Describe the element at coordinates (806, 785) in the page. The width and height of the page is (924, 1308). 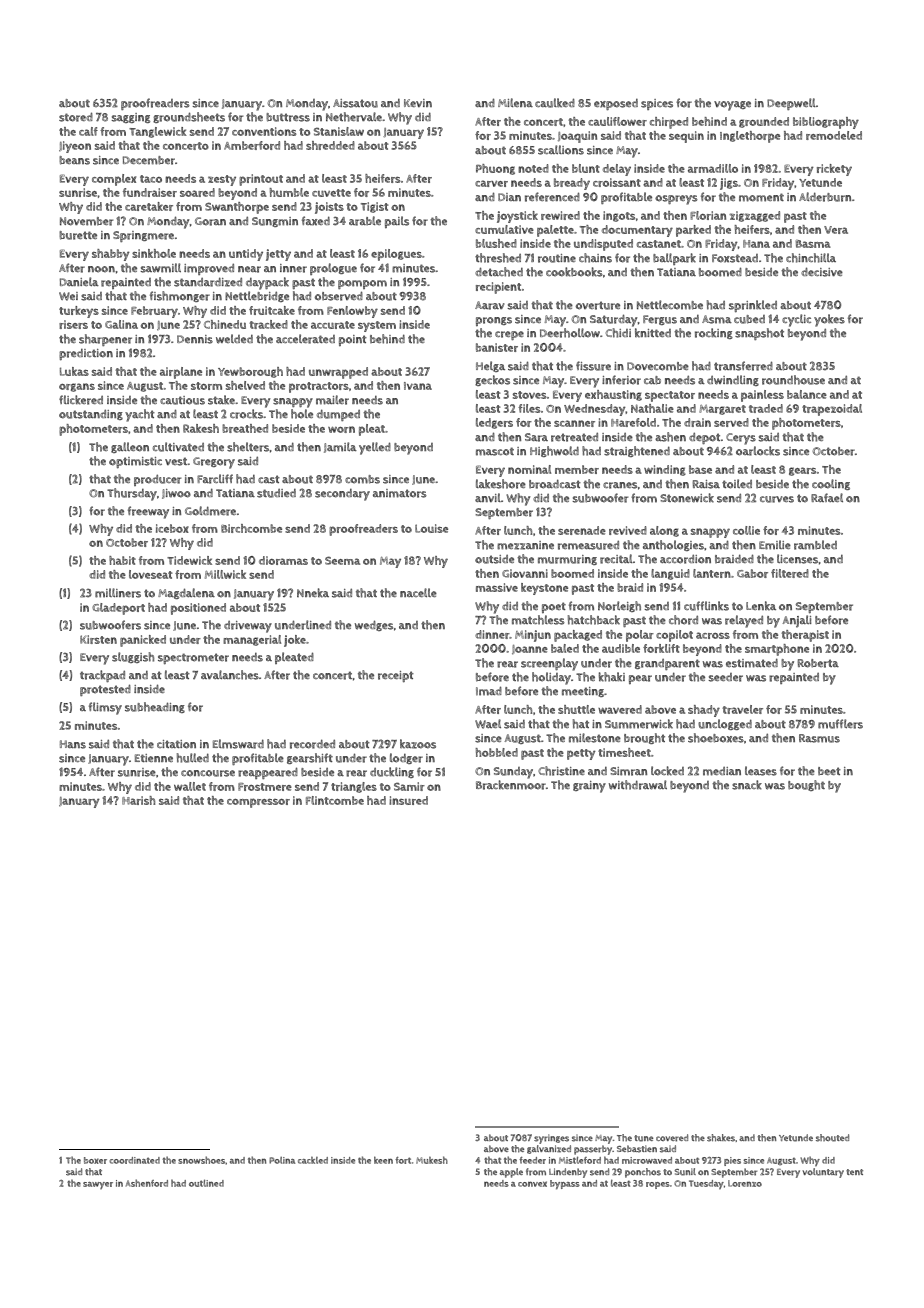
I see `bought` at that location.
